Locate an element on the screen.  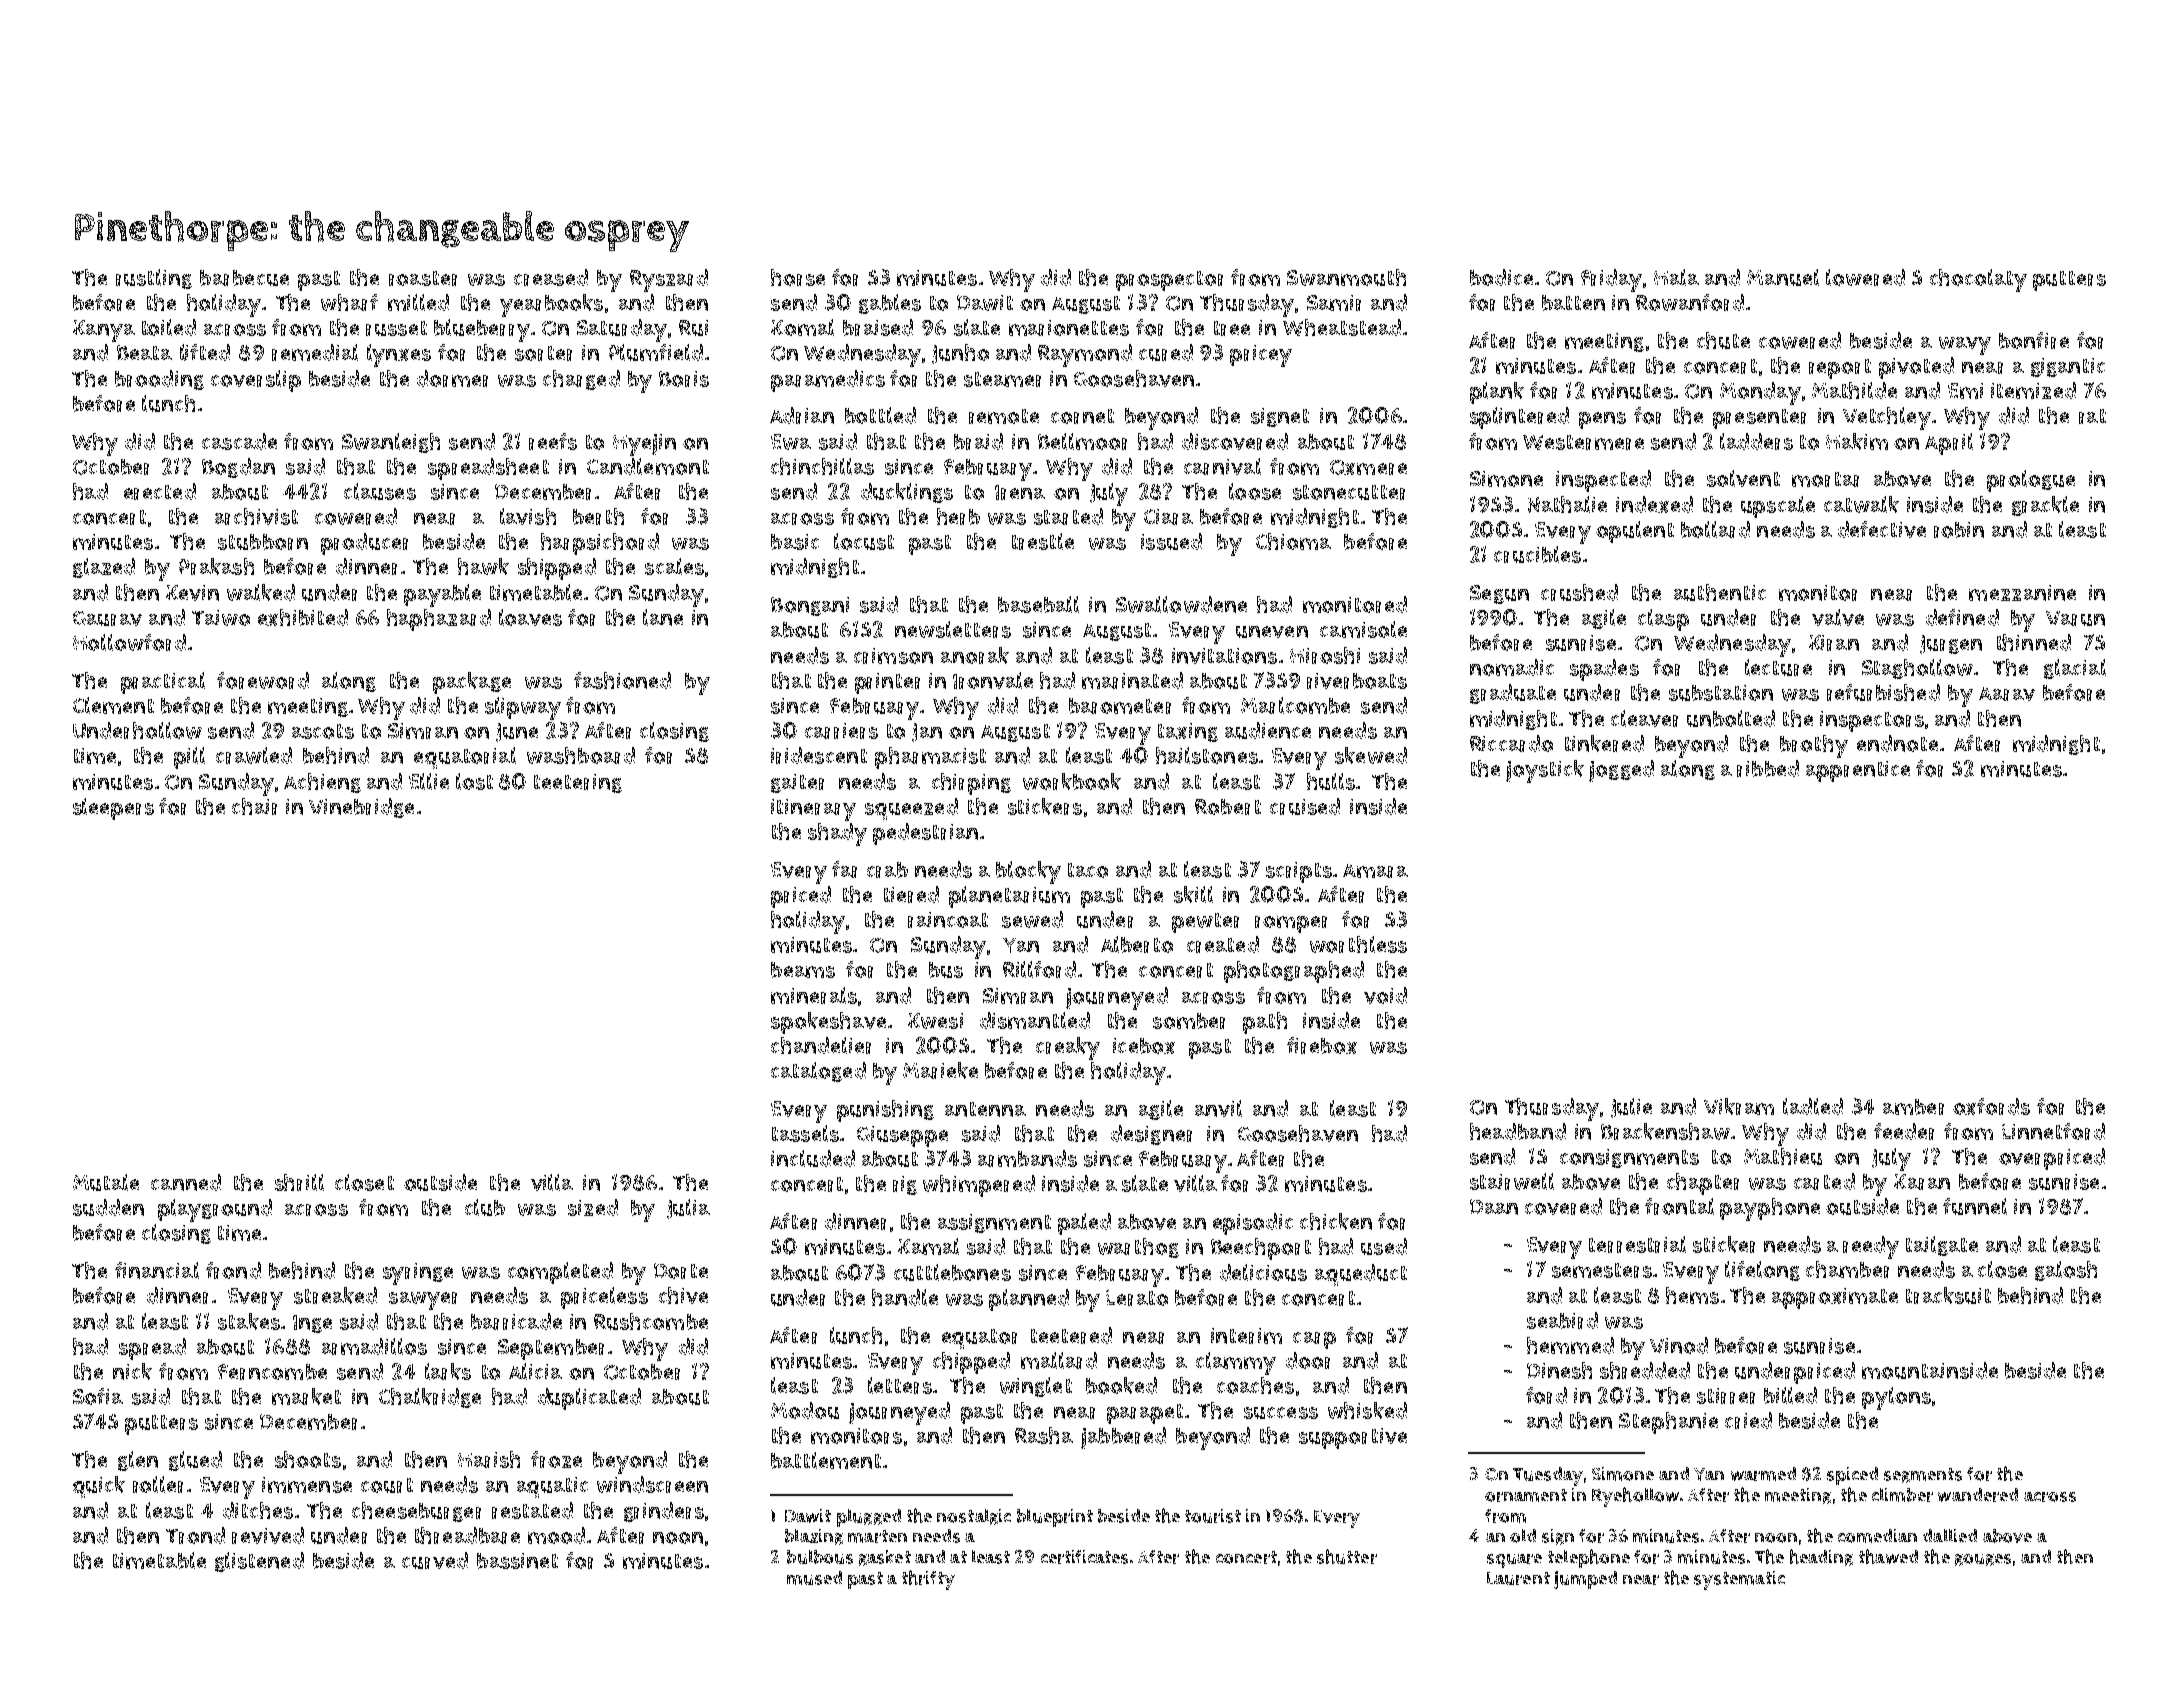
Raymond is located at coordinates (1085, 355).
